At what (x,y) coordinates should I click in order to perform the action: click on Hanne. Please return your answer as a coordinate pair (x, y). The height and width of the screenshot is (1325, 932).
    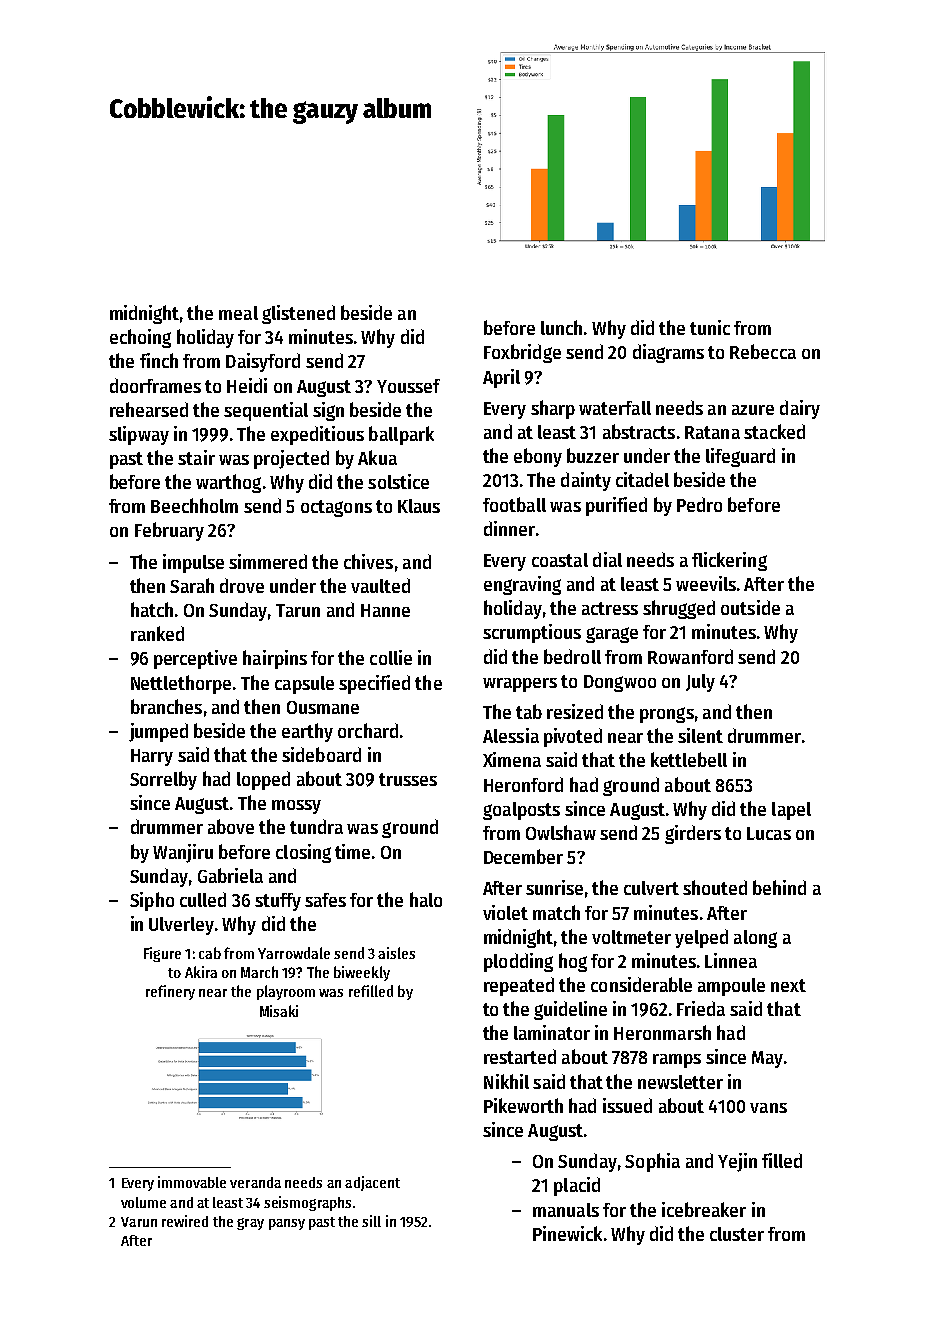
    Looking at the image, I should click on (385, 610).
